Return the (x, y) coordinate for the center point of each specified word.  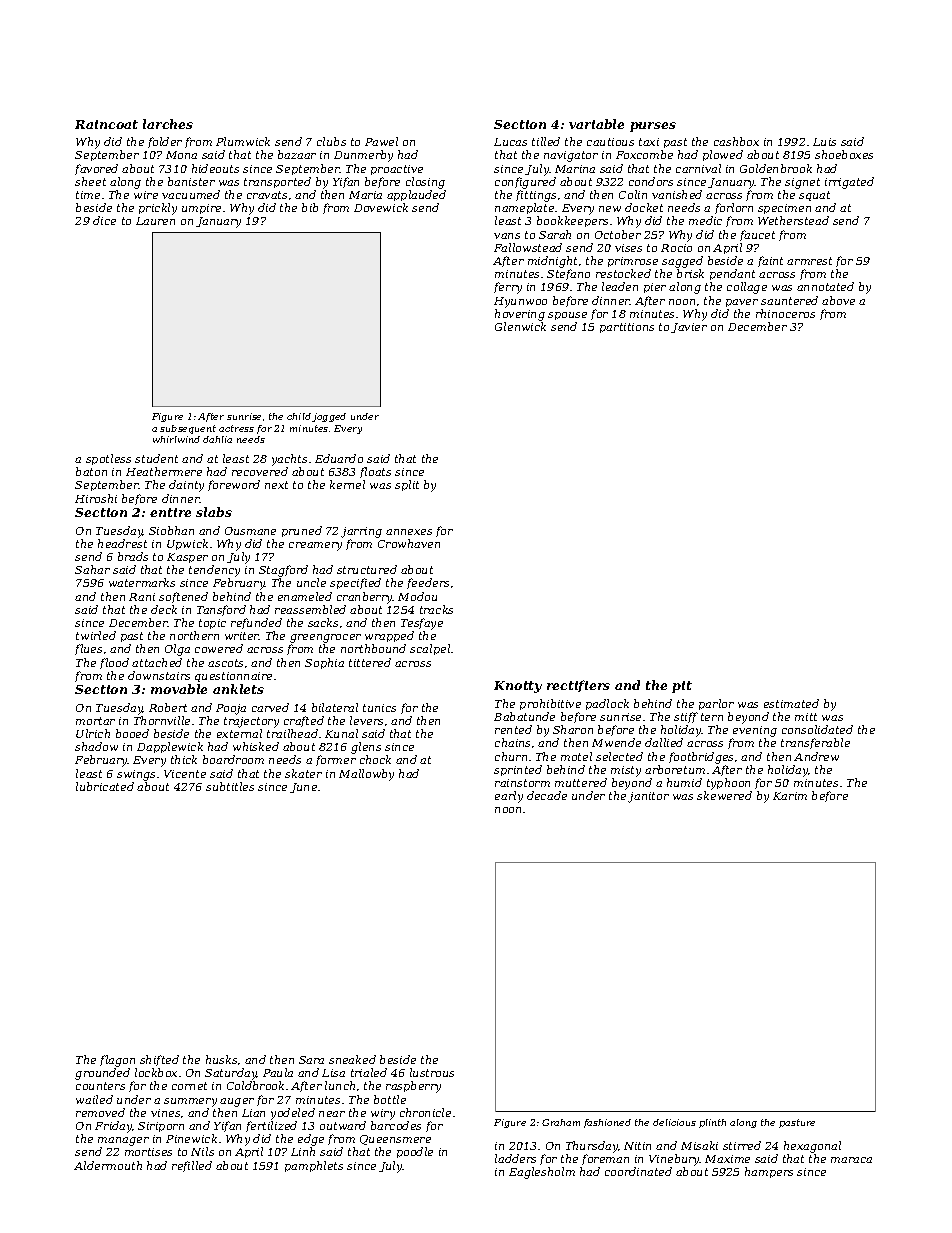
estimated (791, 703)
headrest (122, 543)
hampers (769, 1172)
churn (511, 756)
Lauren (155, 221)
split (407, 485)
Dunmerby (363, 156)
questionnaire (233, 677)
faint (770, 261)
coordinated (638, 1171)
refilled (192, 1166)
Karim (790, 796)
